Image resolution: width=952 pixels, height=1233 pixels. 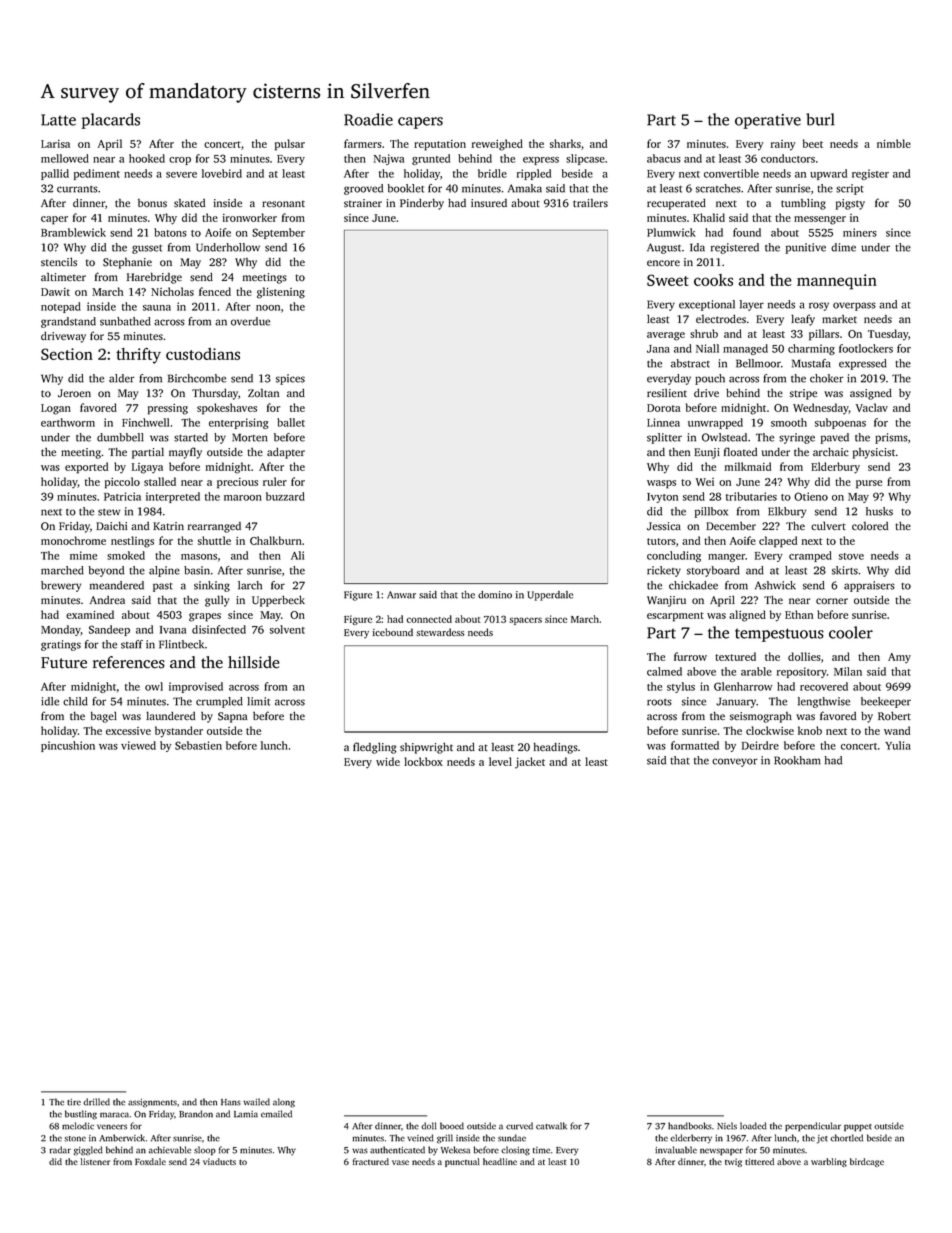 What do you see at coordinates (132, 644) in the screenshot?
I see `staff` at bounding box center [132, 644].
